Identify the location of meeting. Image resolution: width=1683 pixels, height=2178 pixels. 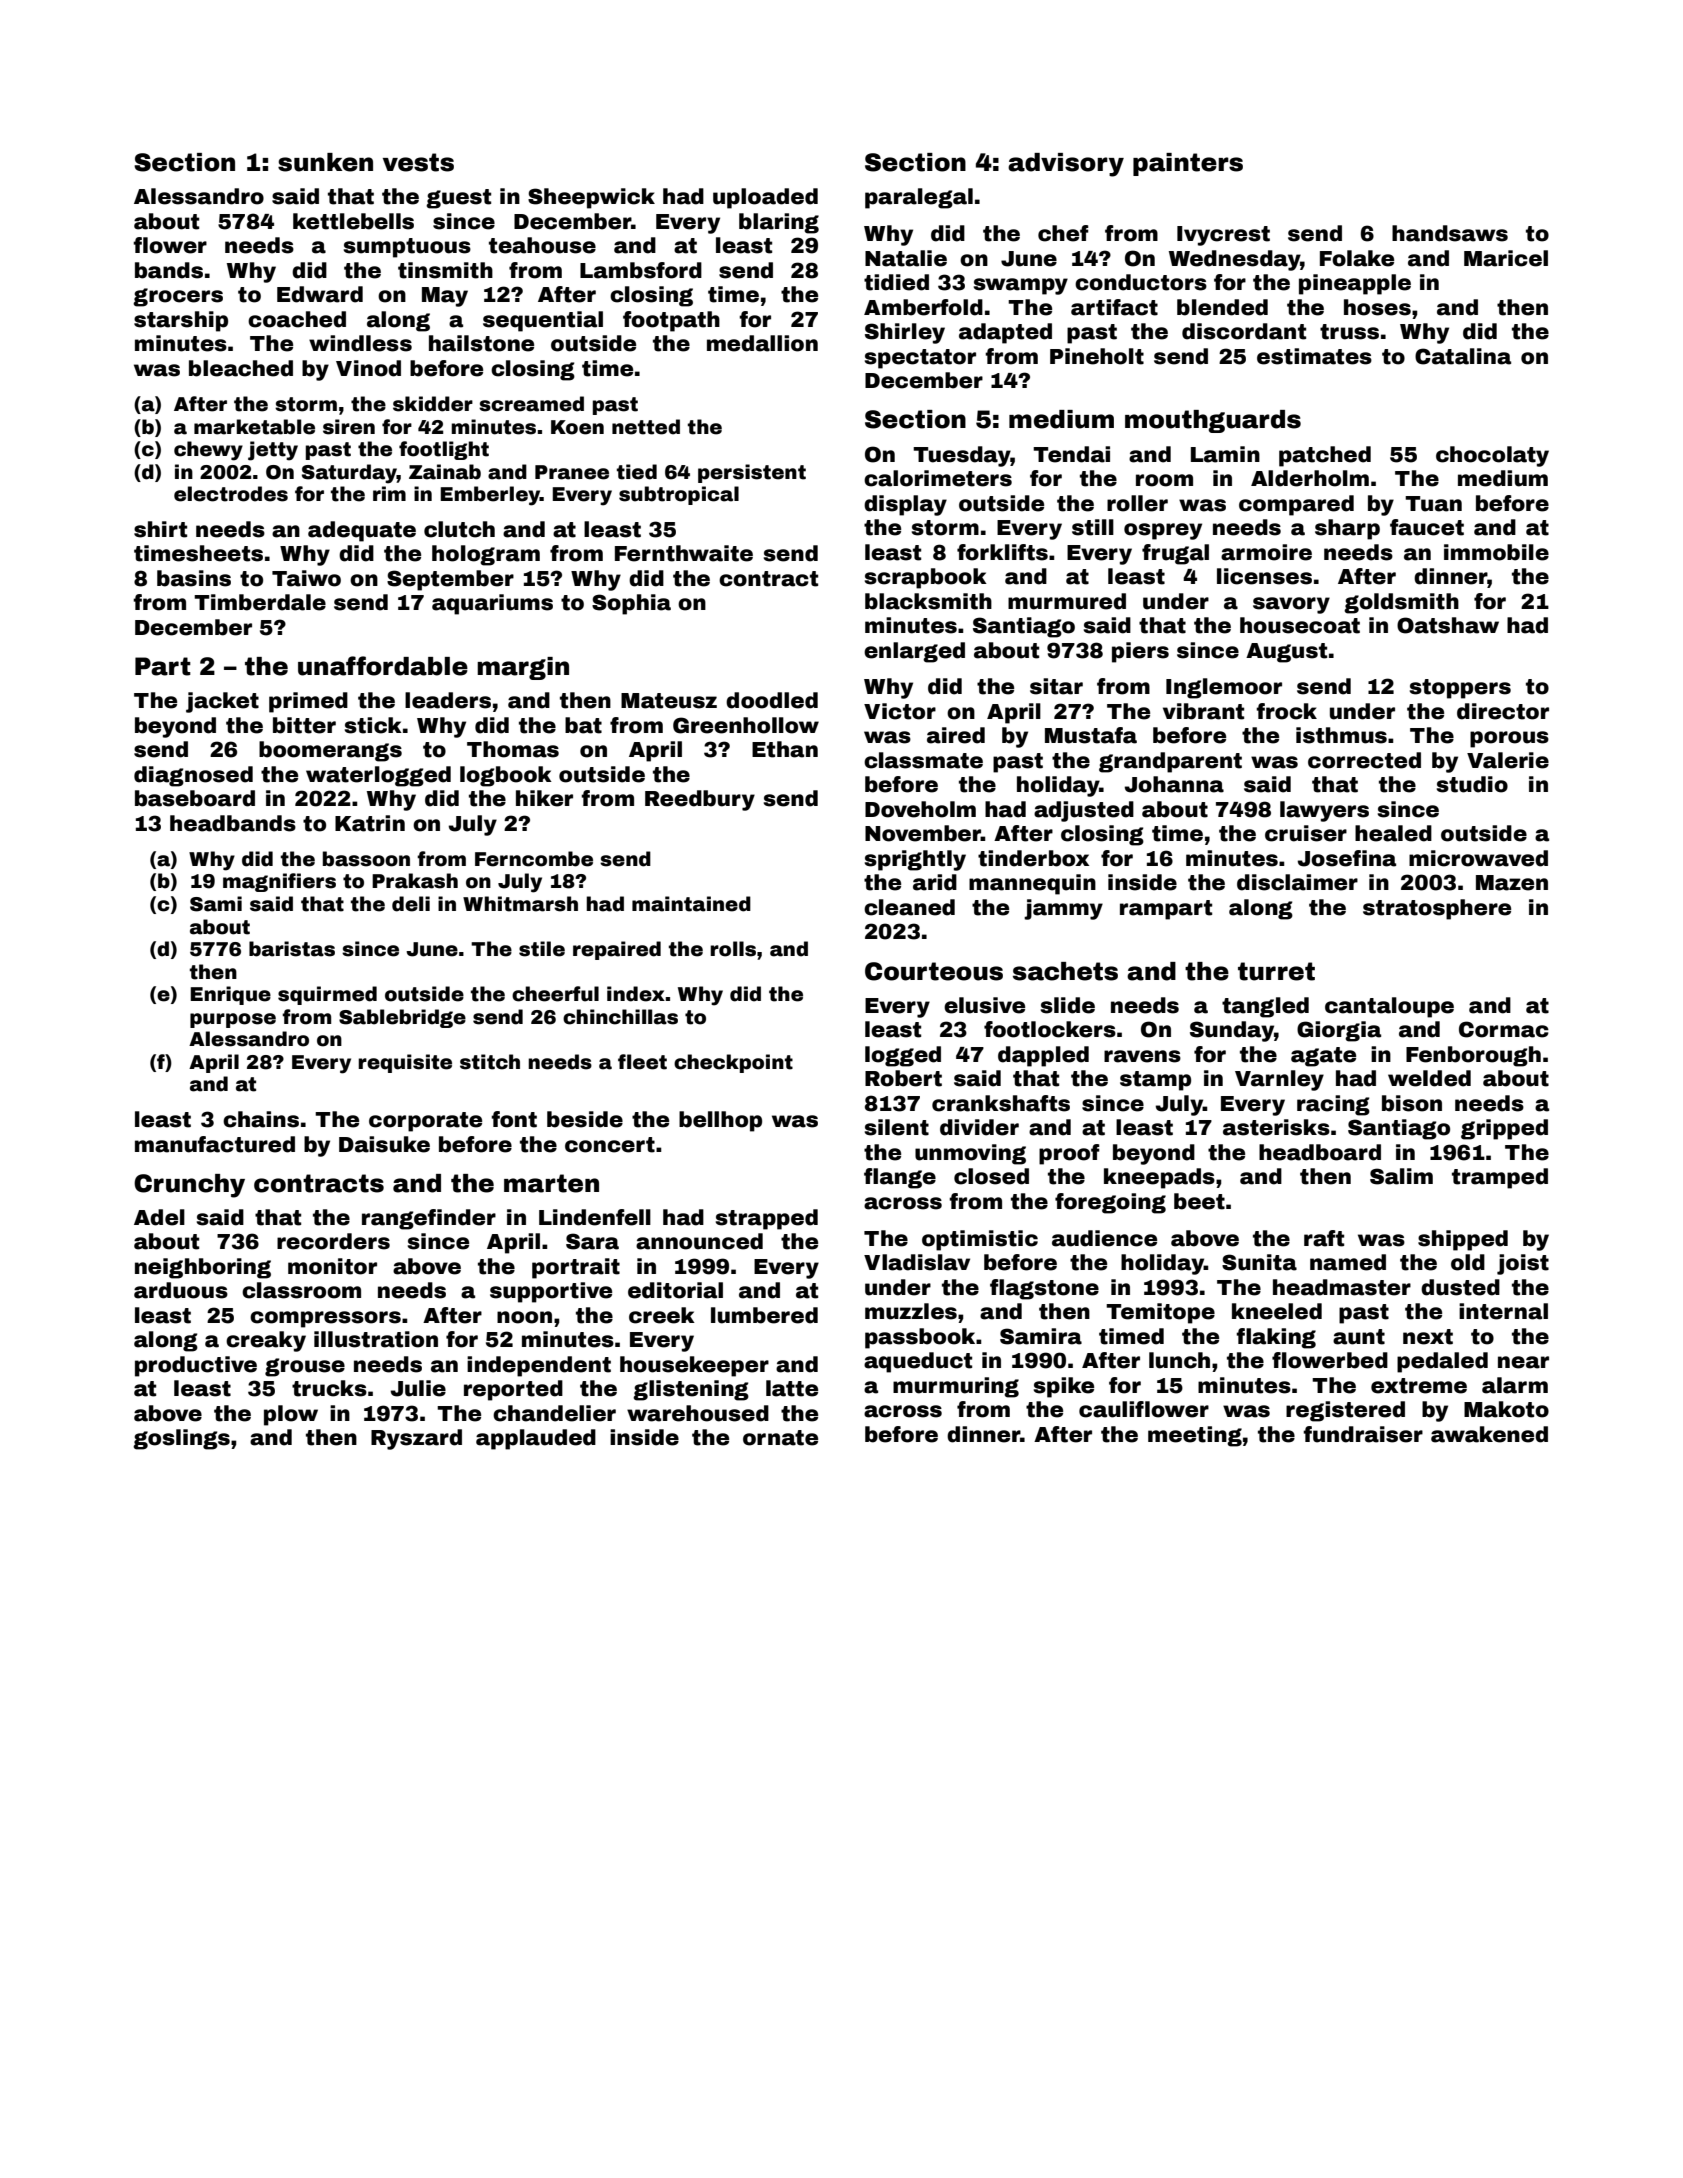
(1195, 1436).
